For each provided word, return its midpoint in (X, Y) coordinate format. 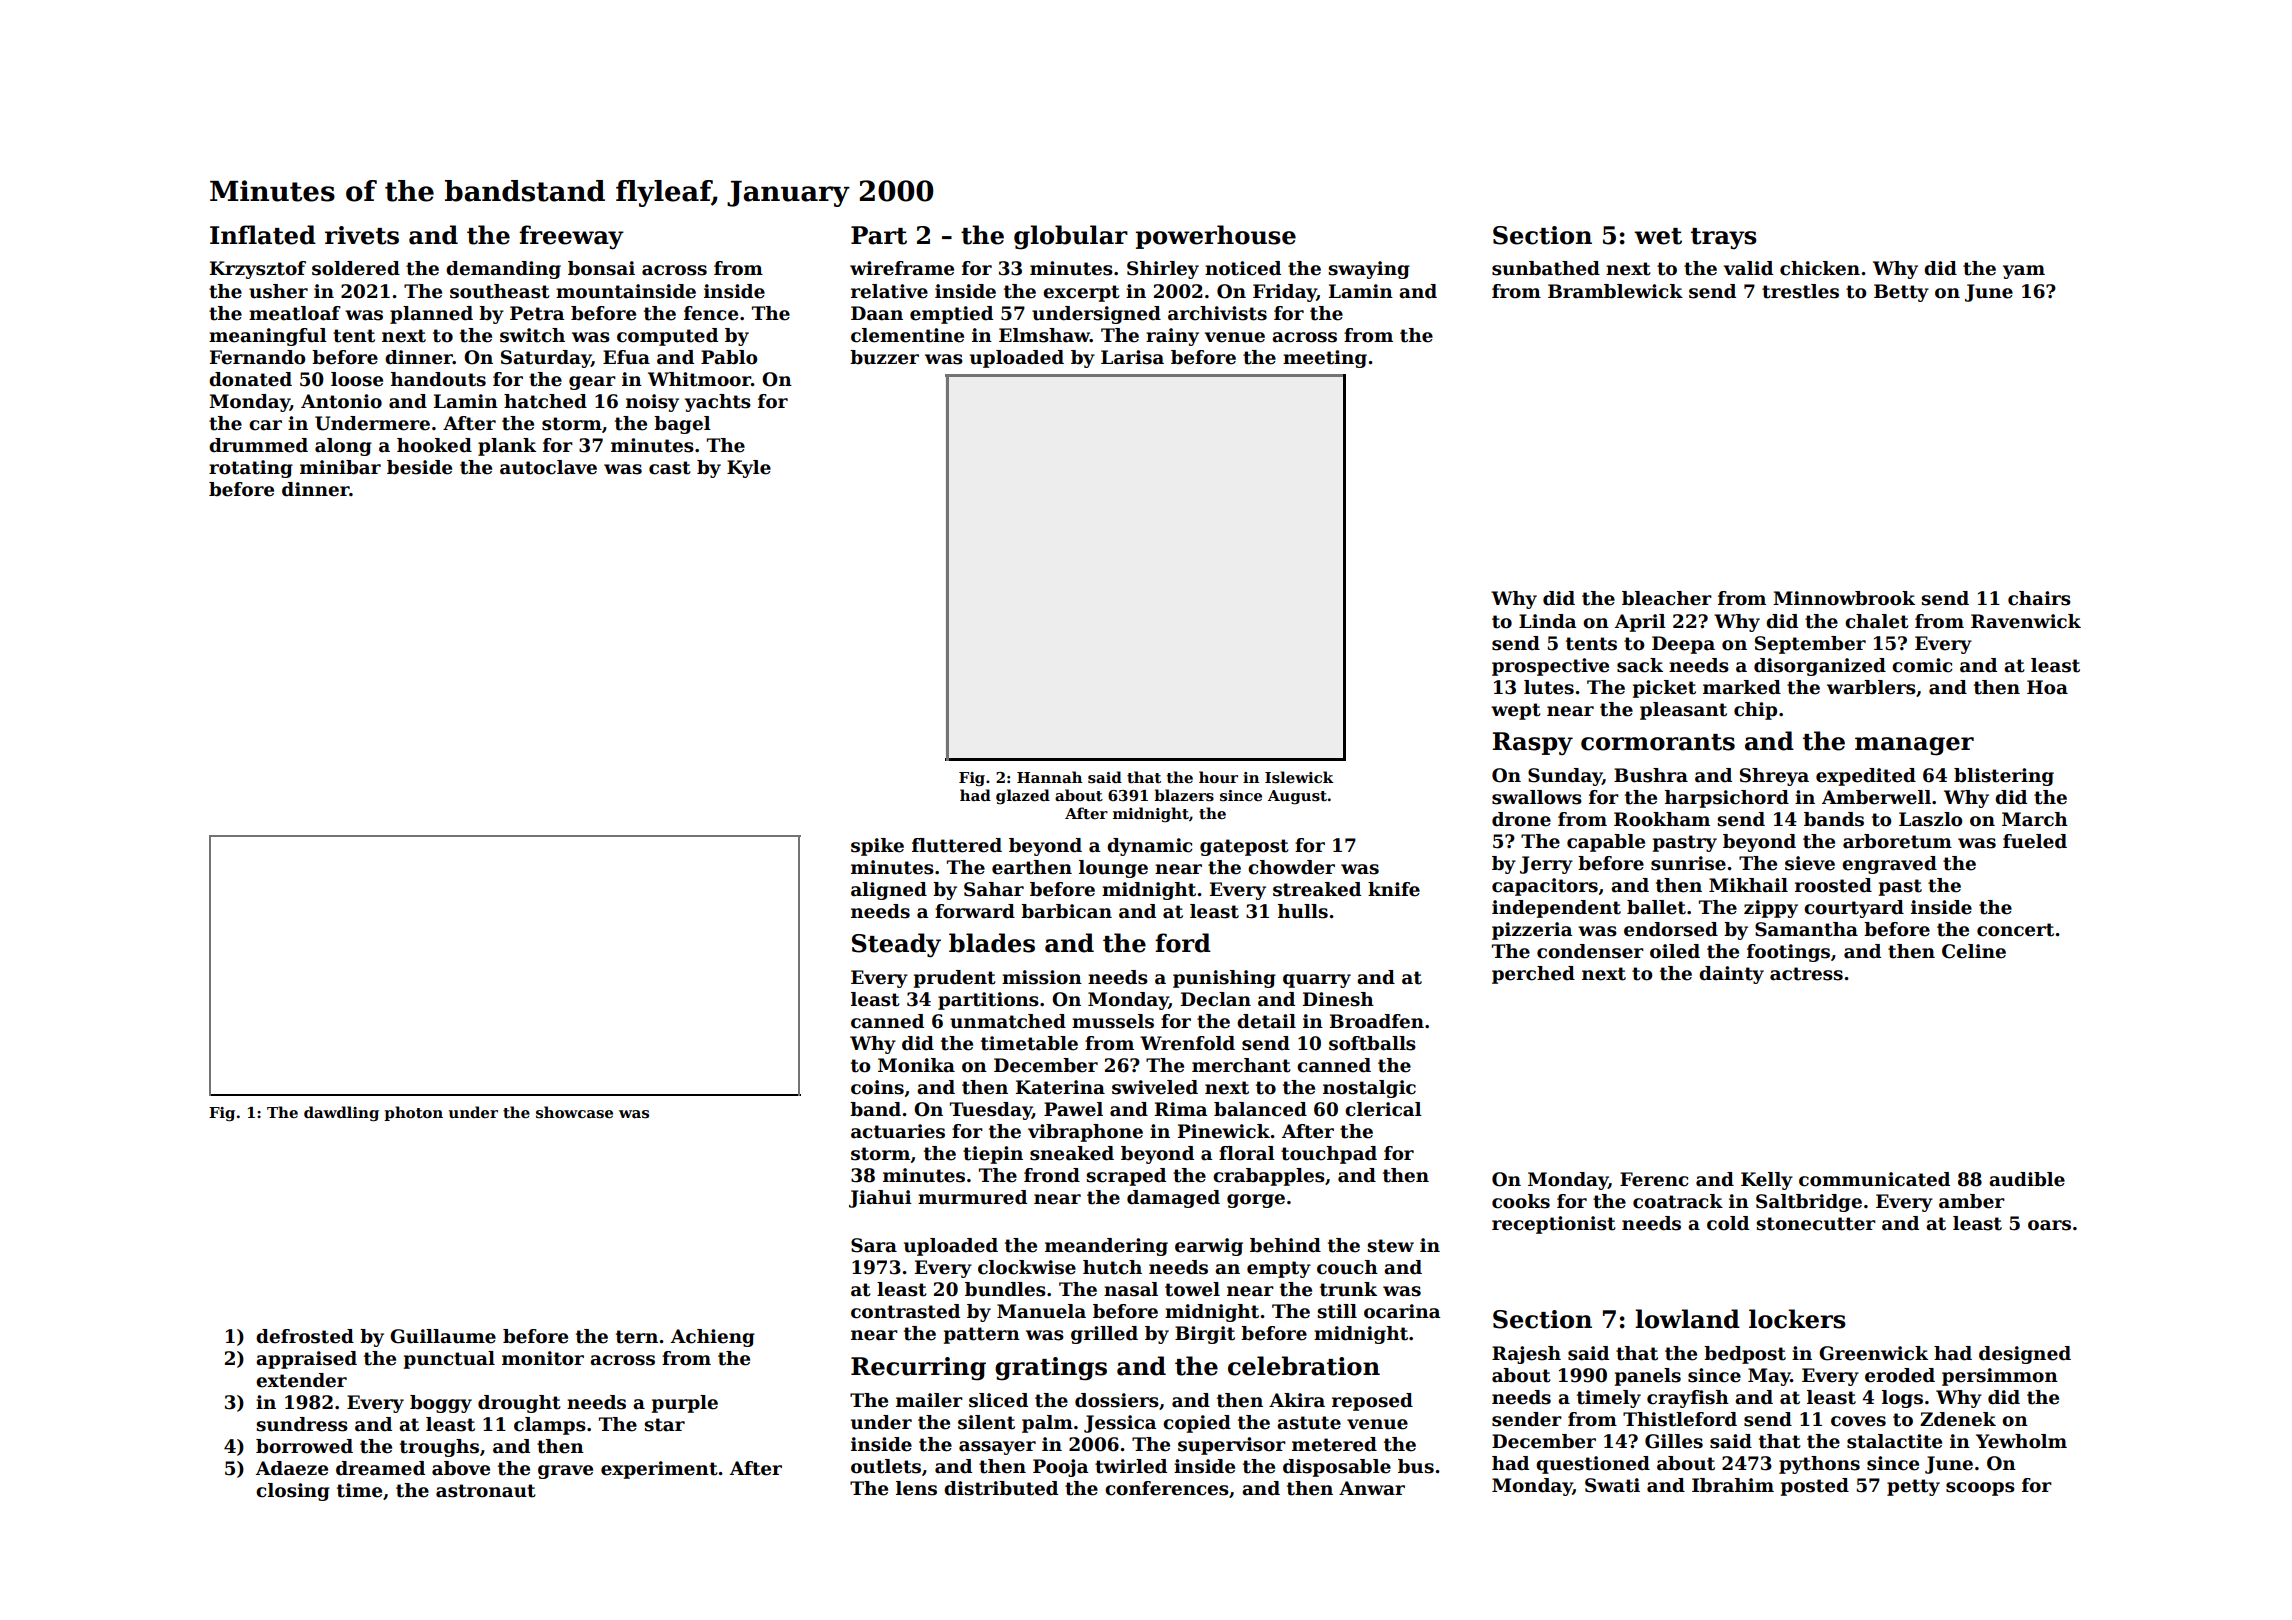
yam (2024, 272)
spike (877, 847)
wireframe (902, 268)
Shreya (1774, 777)
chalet (1877, 621)
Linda (1547, 621)
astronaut (486, 1491)
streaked (1317, 889)
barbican (1066, 911)
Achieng (713, 1338)
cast (670, 468)
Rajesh (1526, 1355)
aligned (889, 891)
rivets (362, 235)
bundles (1005, 1289)
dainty (1731, 975)
